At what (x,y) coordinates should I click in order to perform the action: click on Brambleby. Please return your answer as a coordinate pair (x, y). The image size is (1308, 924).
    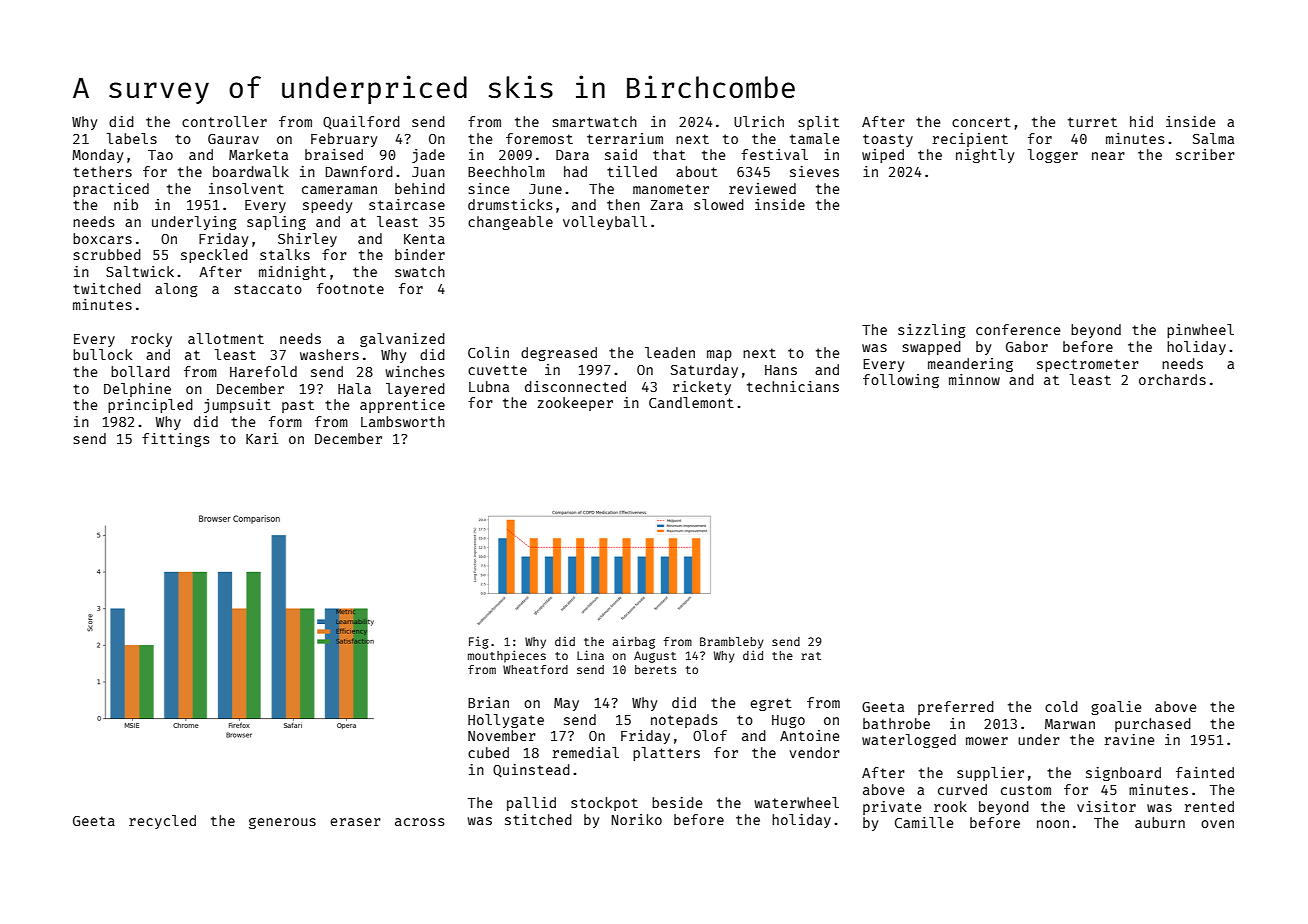
    Looking at the image, I should click on (732, 643).
